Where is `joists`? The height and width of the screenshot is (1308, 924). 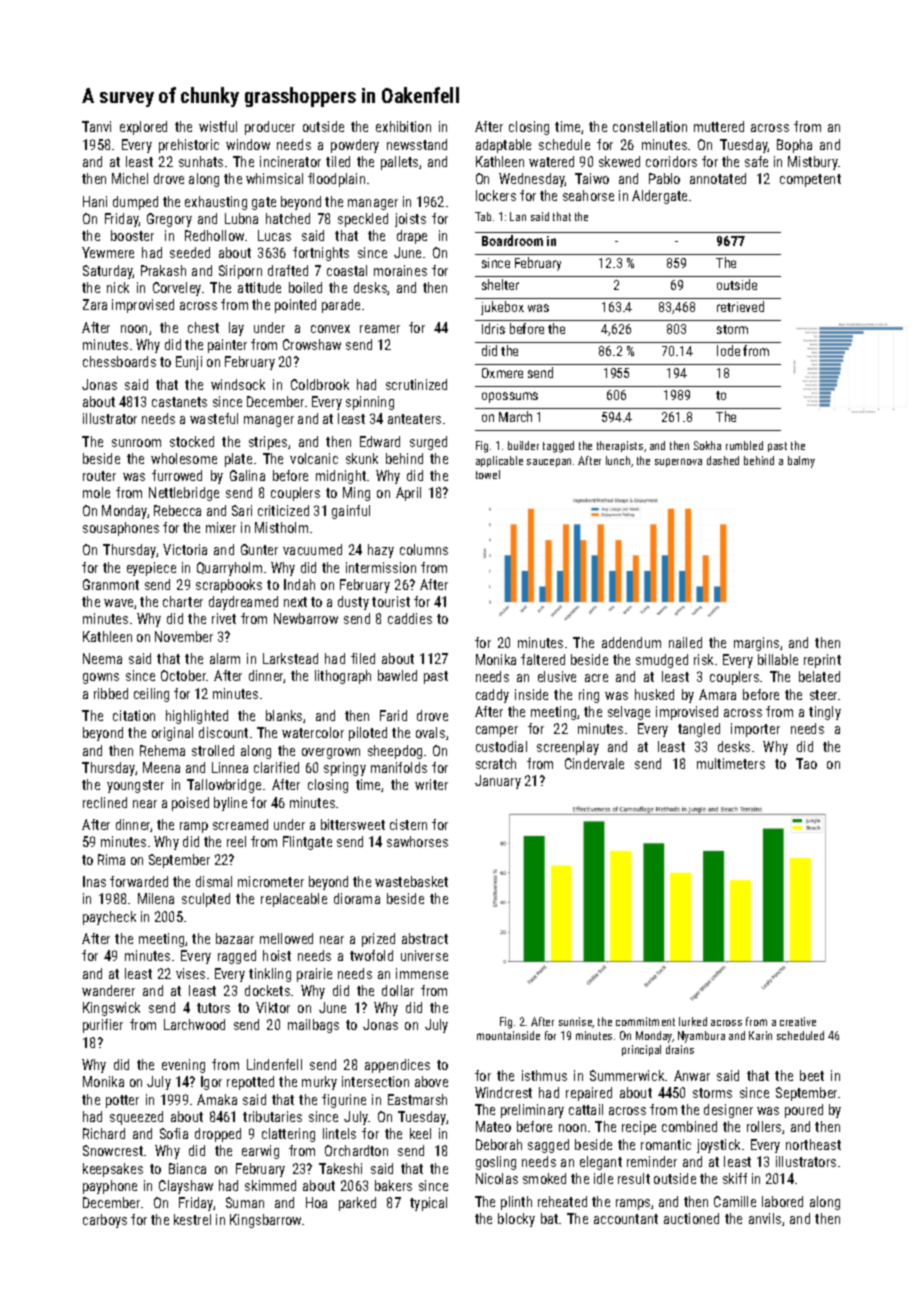
joists is located at coordinates (410, 220).
